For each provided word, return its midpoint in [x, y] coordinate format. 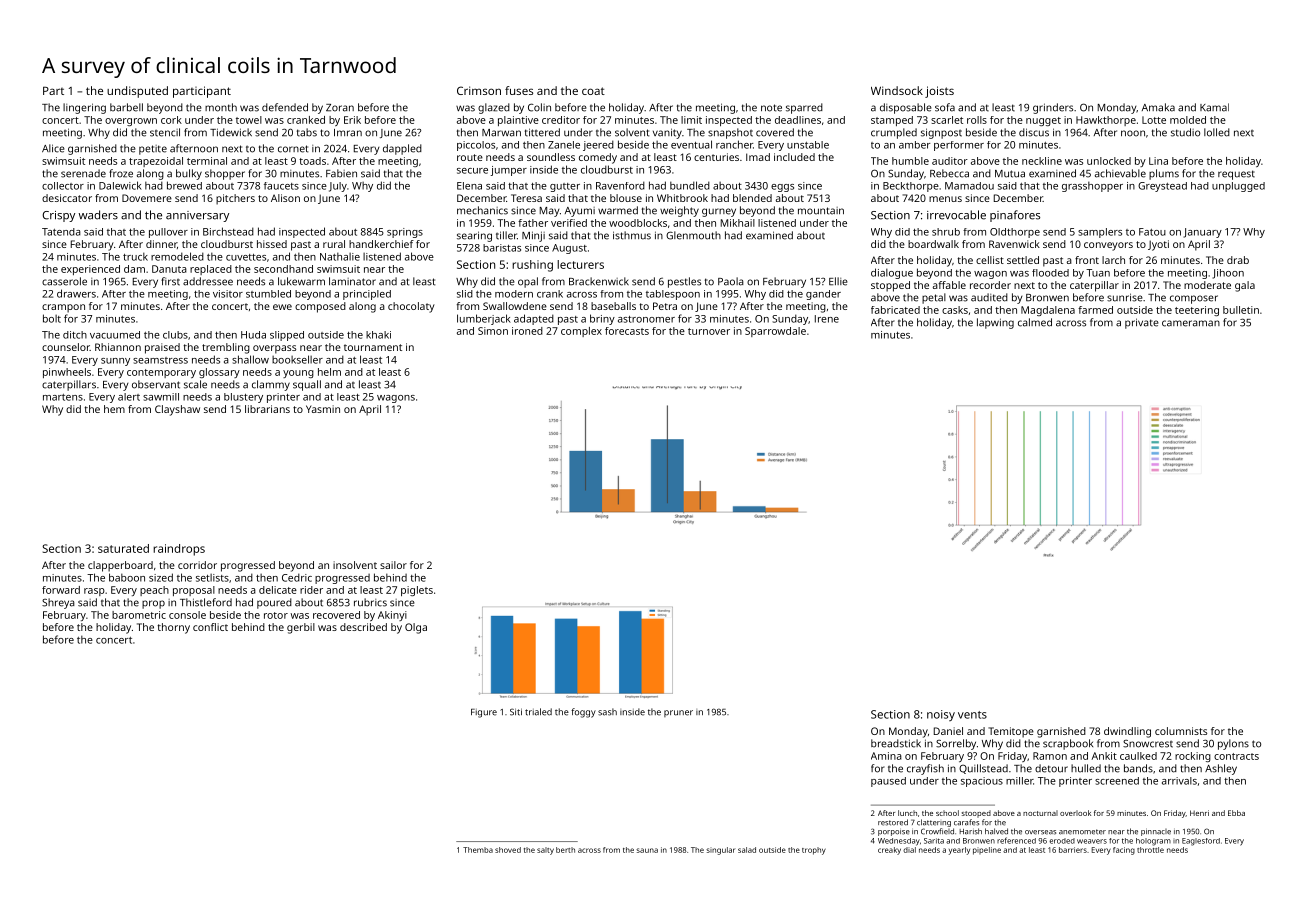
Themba [478, 850]
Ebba [1236, 813]
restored [893, 822]
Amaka [1158, 107]
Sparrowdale [775, 332]
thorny [173, 628]
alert [129, 397]
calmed [1035, 322]
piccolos [476, 146]
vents [972, 715]
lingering [84, 108]
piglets [417, 591]
